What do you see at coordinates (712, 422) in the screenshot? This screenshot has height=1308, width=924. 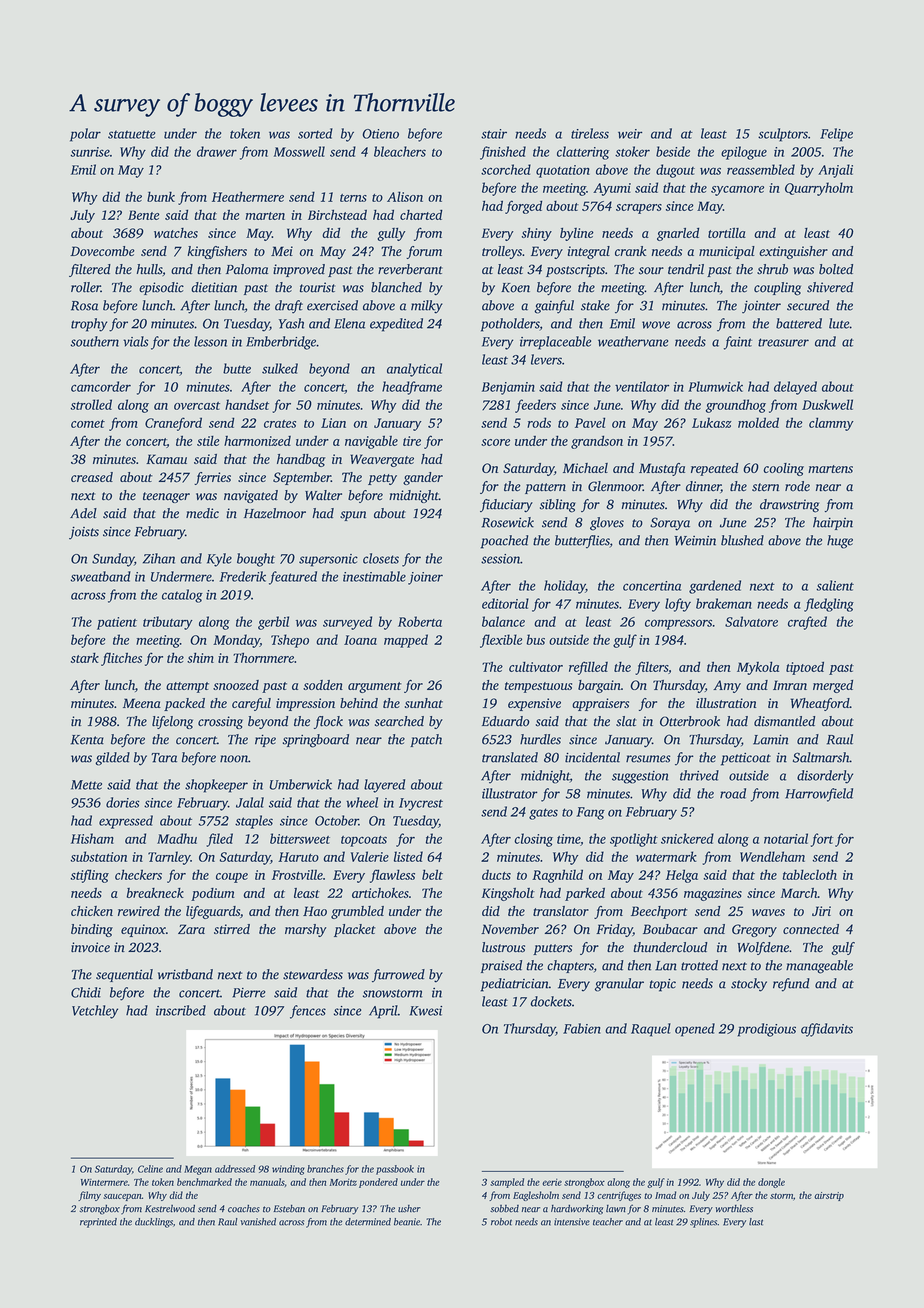 I see `Lukasz` at bounding box center [712, 422].
